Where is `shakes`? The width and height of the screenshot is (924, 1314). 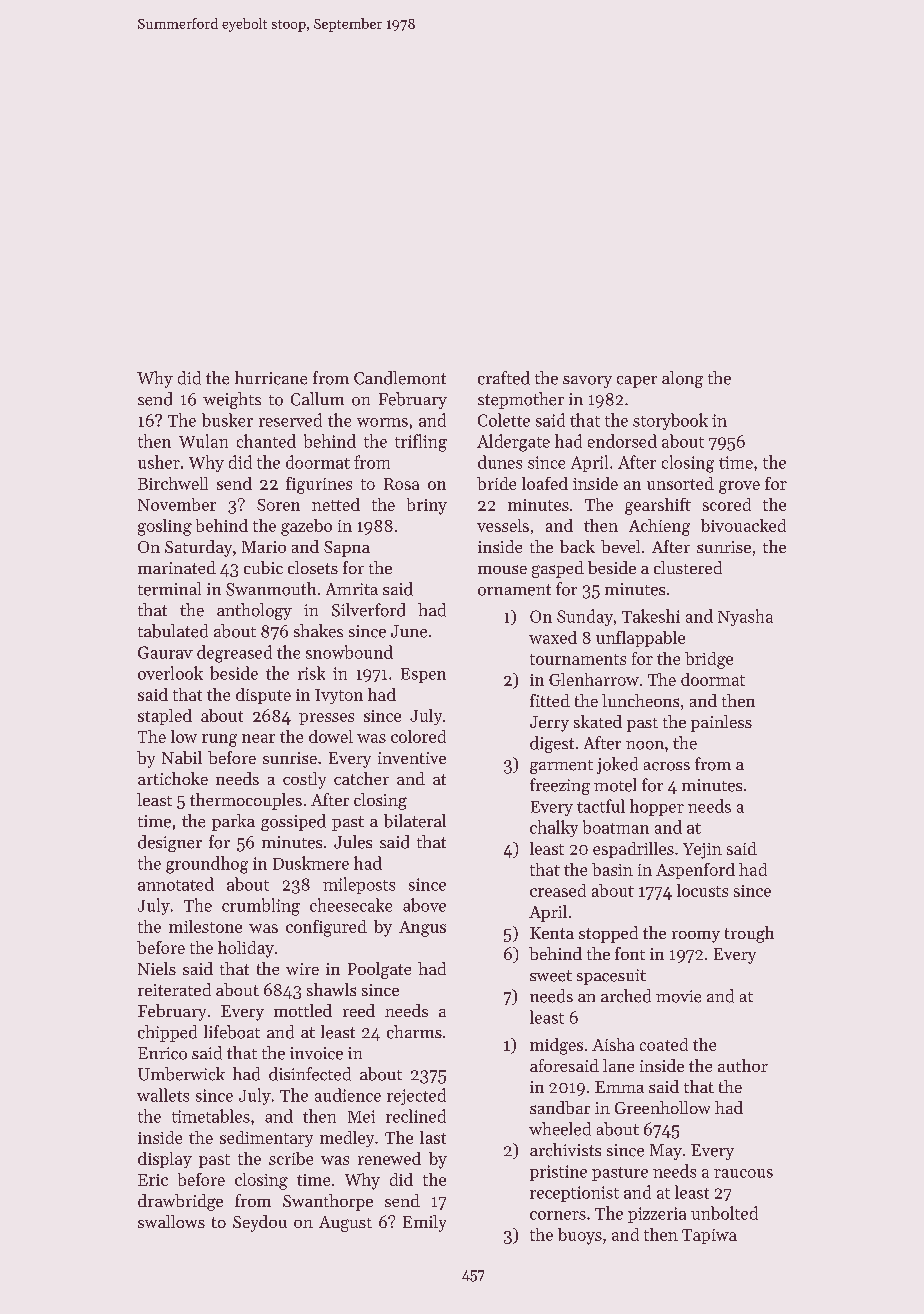
shakes is located at coordinates (318, 631).
